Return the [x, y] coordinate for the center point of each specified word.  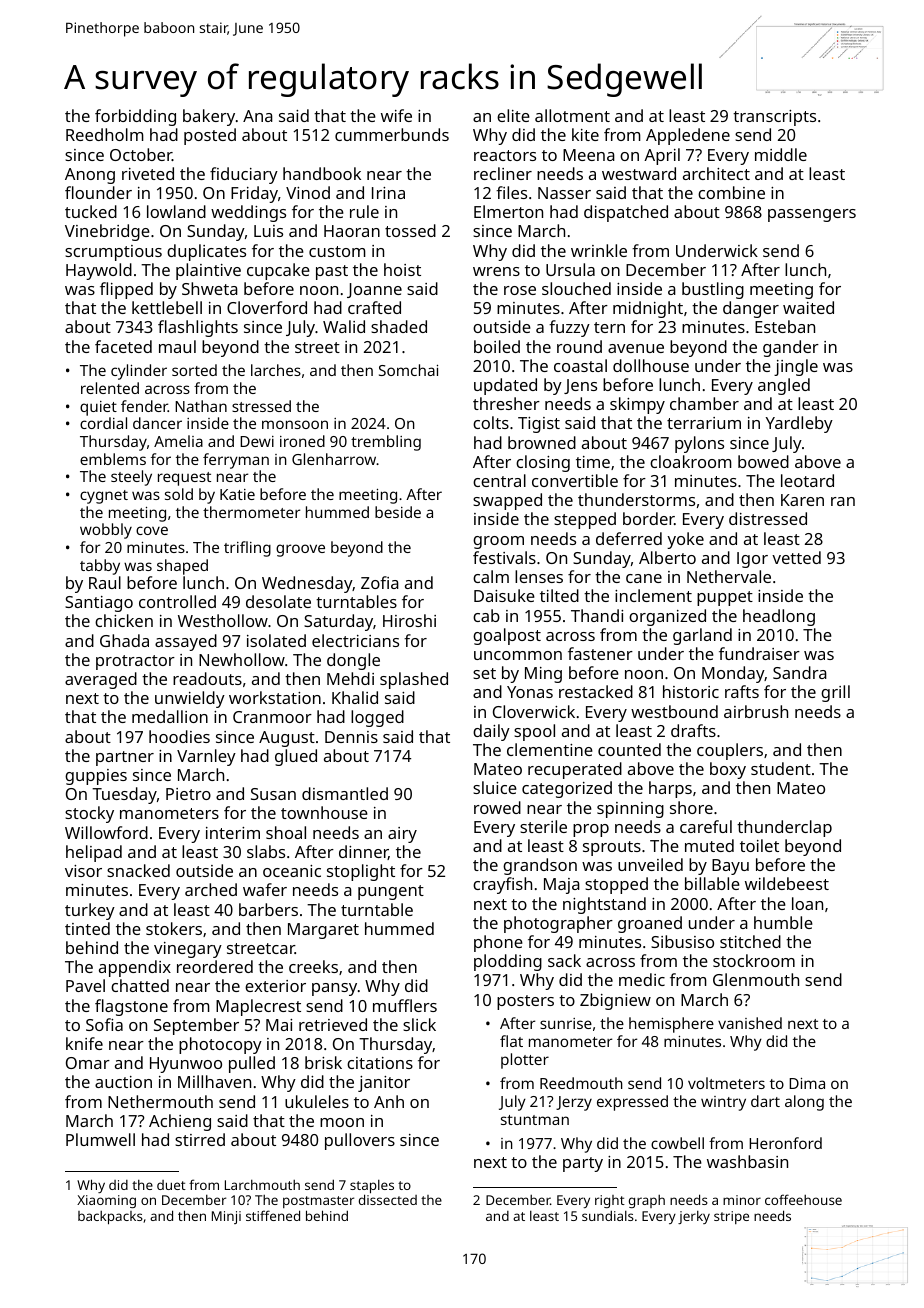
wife [396, 115]
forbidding [135, 117]
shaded [399, 326]
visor [83, 871]
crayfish [502, 885]
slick [419, 1024]
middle [781, 154]
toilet [759, 845]
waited [808, 307]
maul [177, 346]
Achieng [180, 1122]
